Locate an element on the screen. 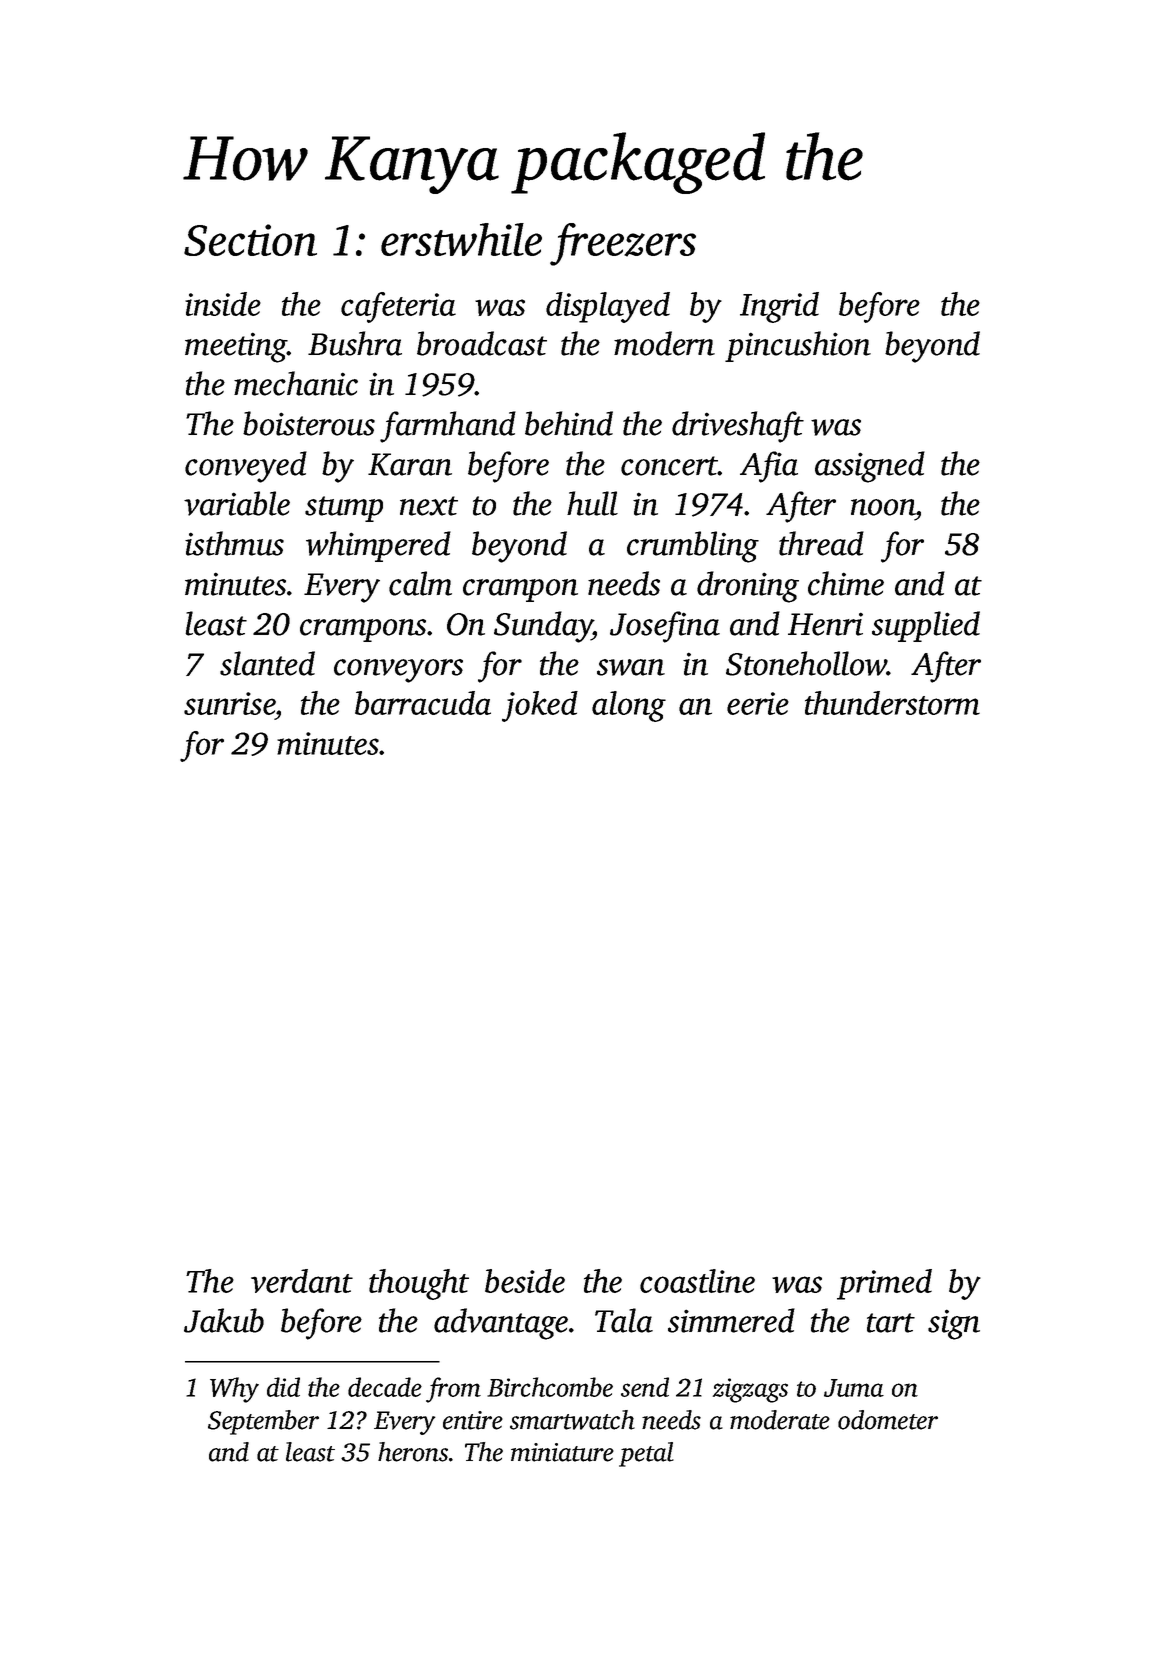 The width and height of the screenshot is (1165, 1654). supplied is located at coordinates (926, 626).
